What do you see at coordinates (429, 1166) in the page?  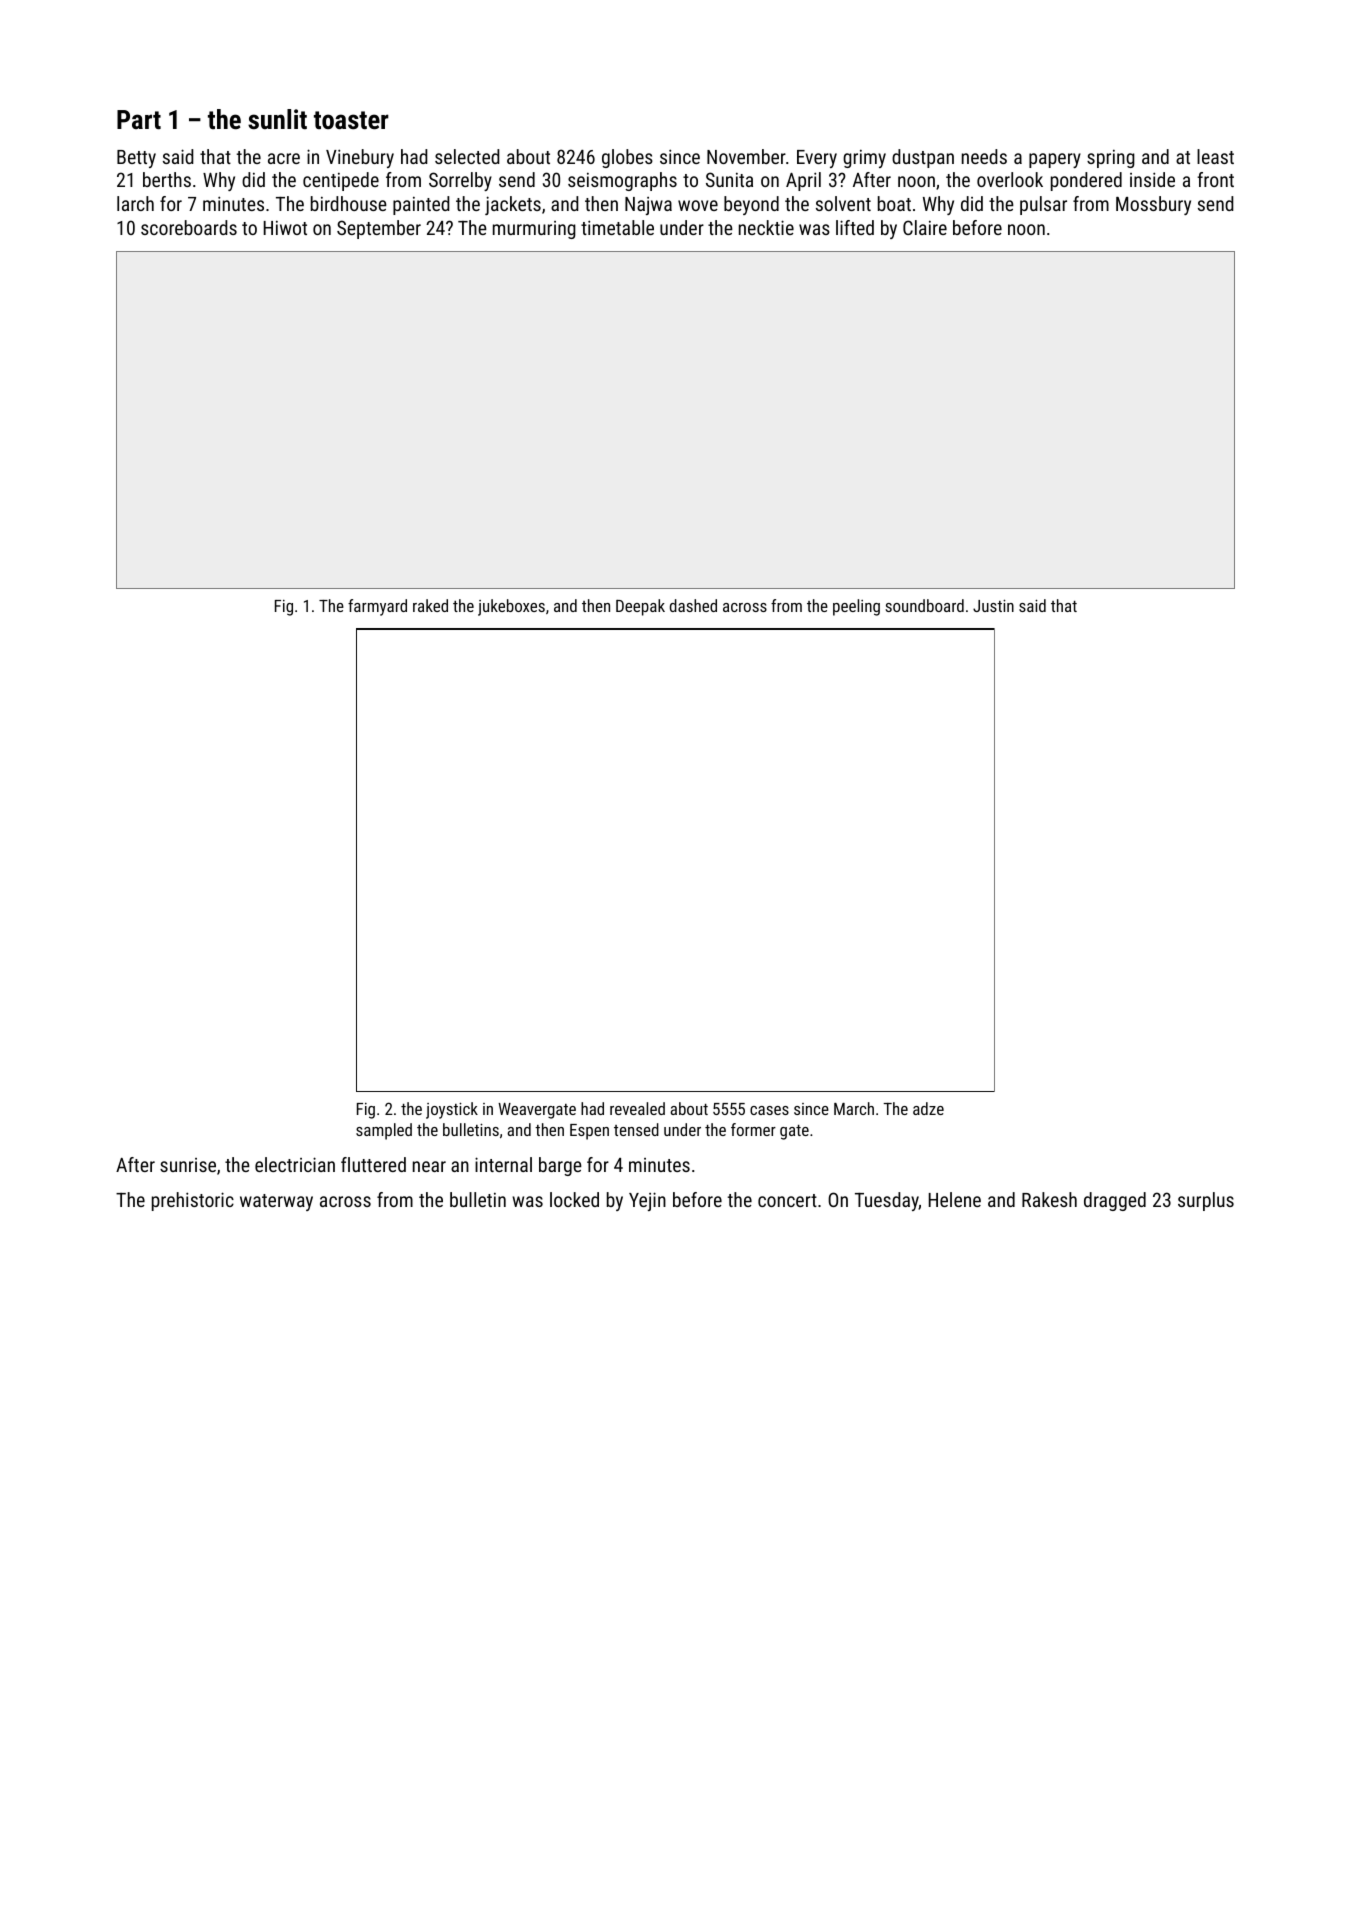 I see `near` at bounding box center [429, 1166].
